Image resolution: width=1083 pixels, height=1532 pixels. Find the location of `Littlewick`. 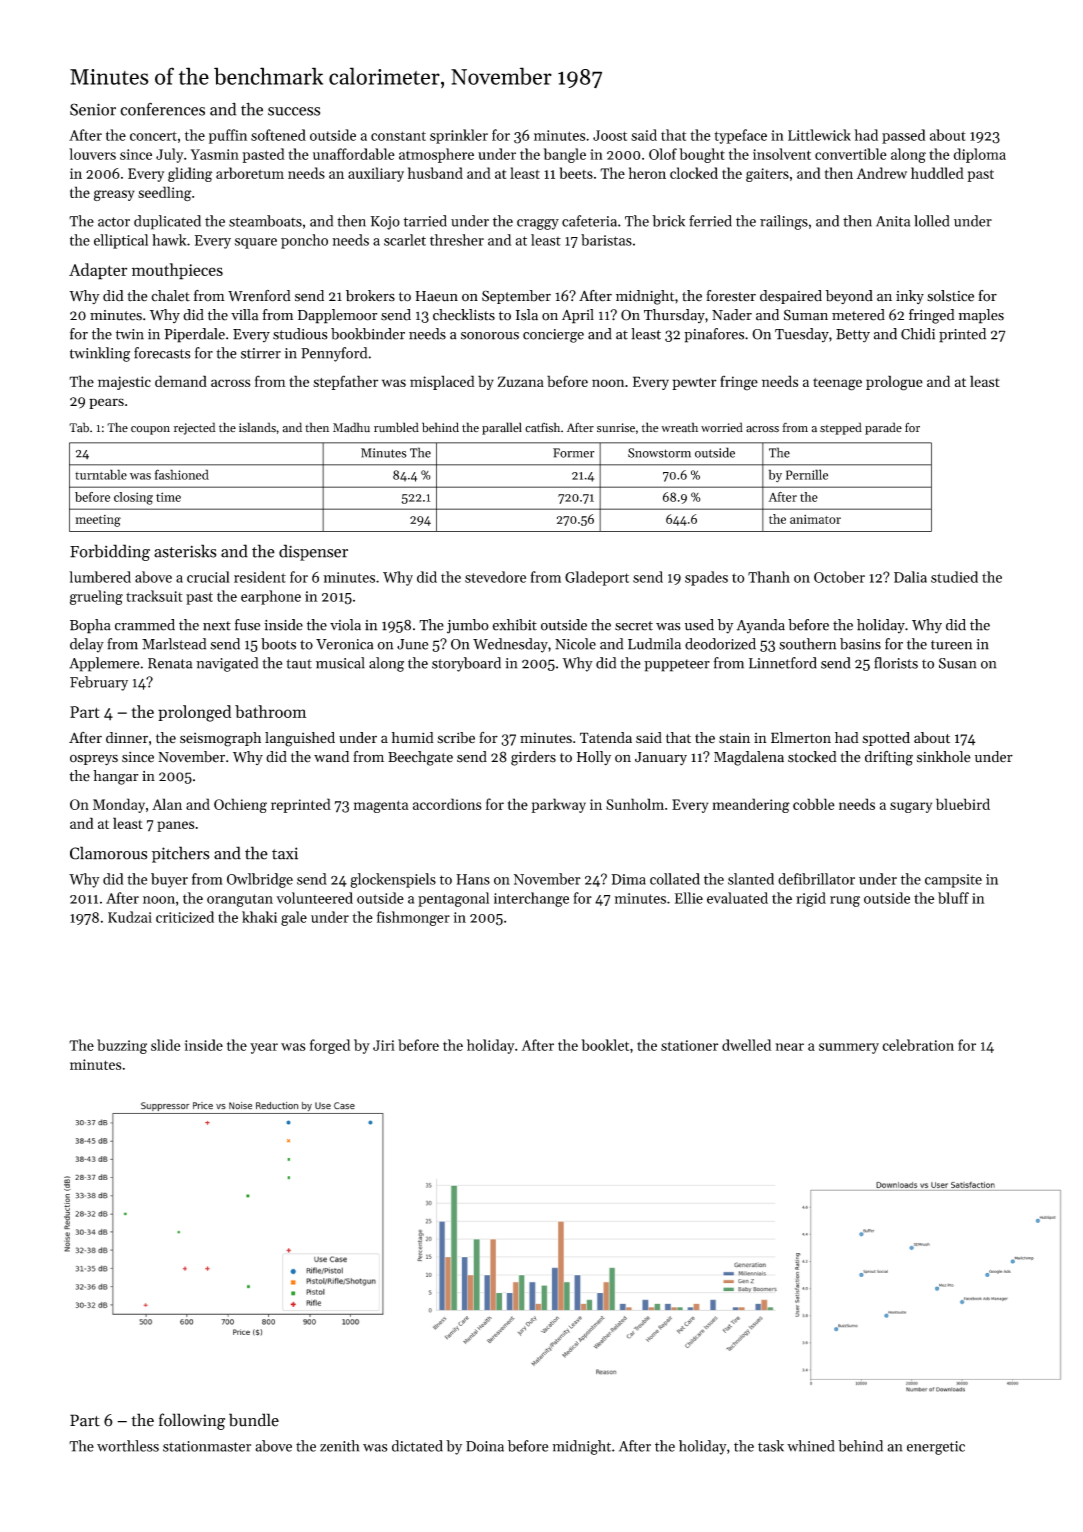

Littlewick is located at coordinates (819, 135).
